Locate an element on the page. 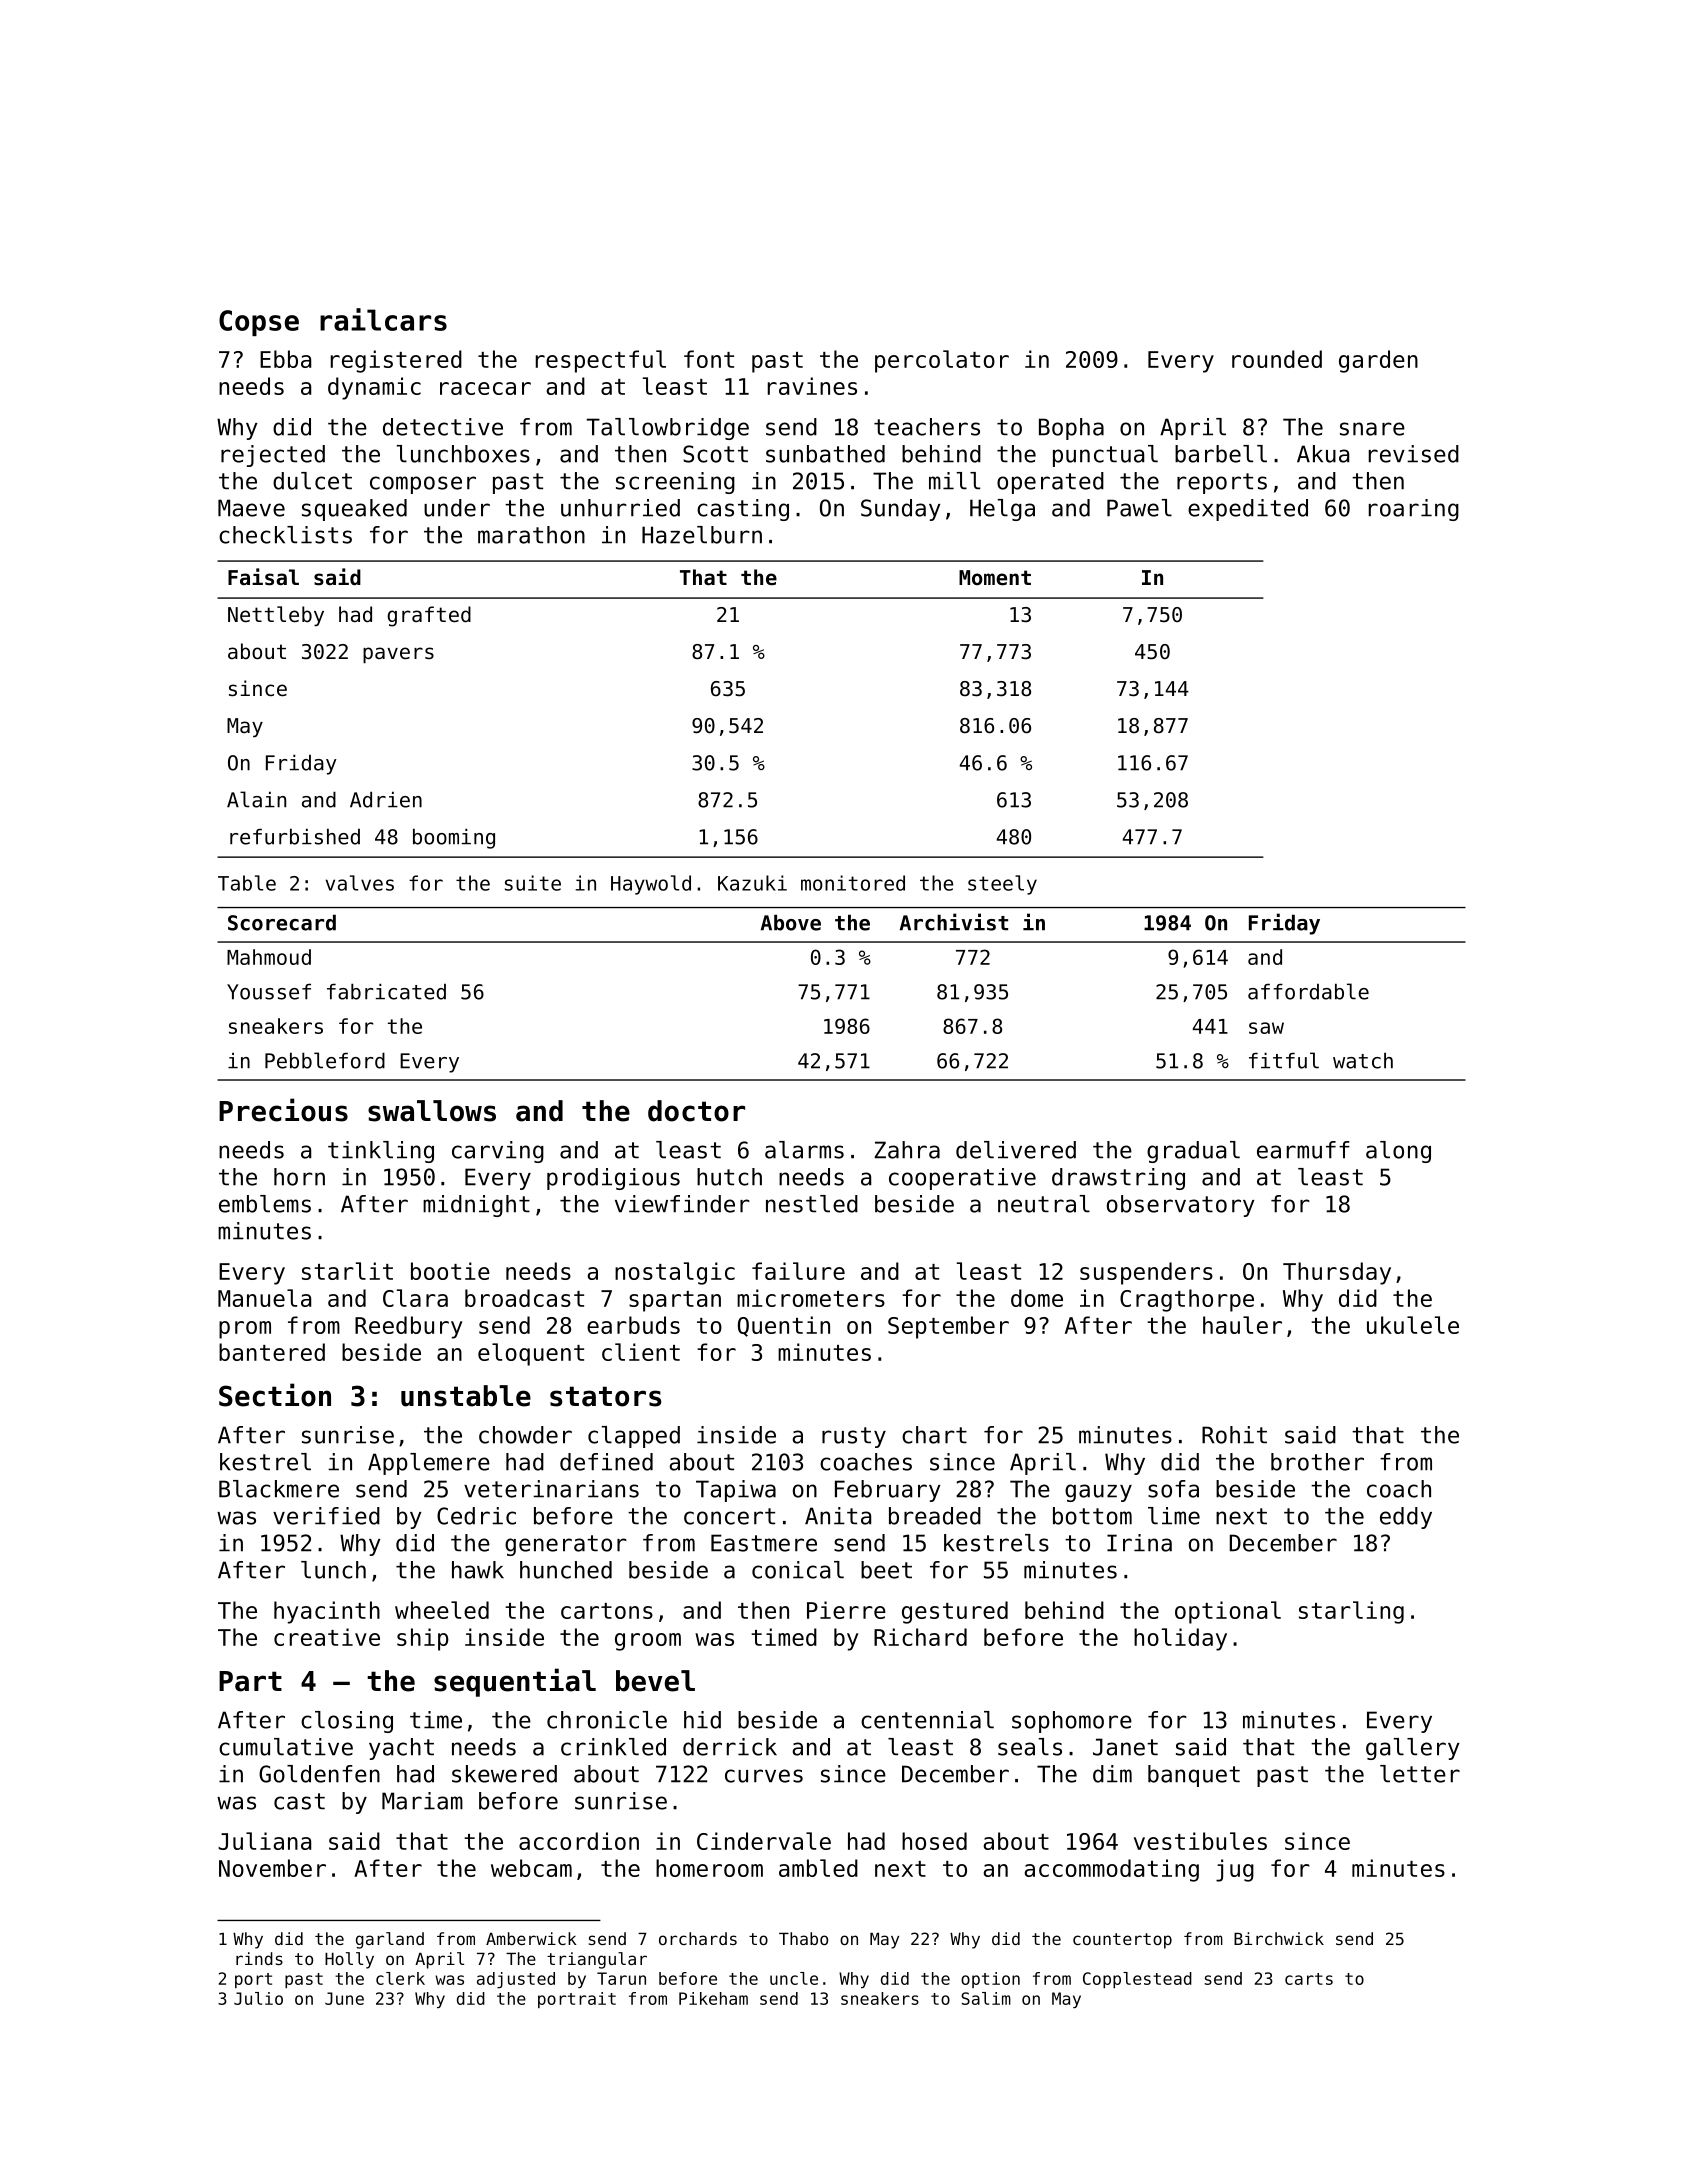 This image has width=1683, height=2178. chowder is located at coordinates (525, 1435).
